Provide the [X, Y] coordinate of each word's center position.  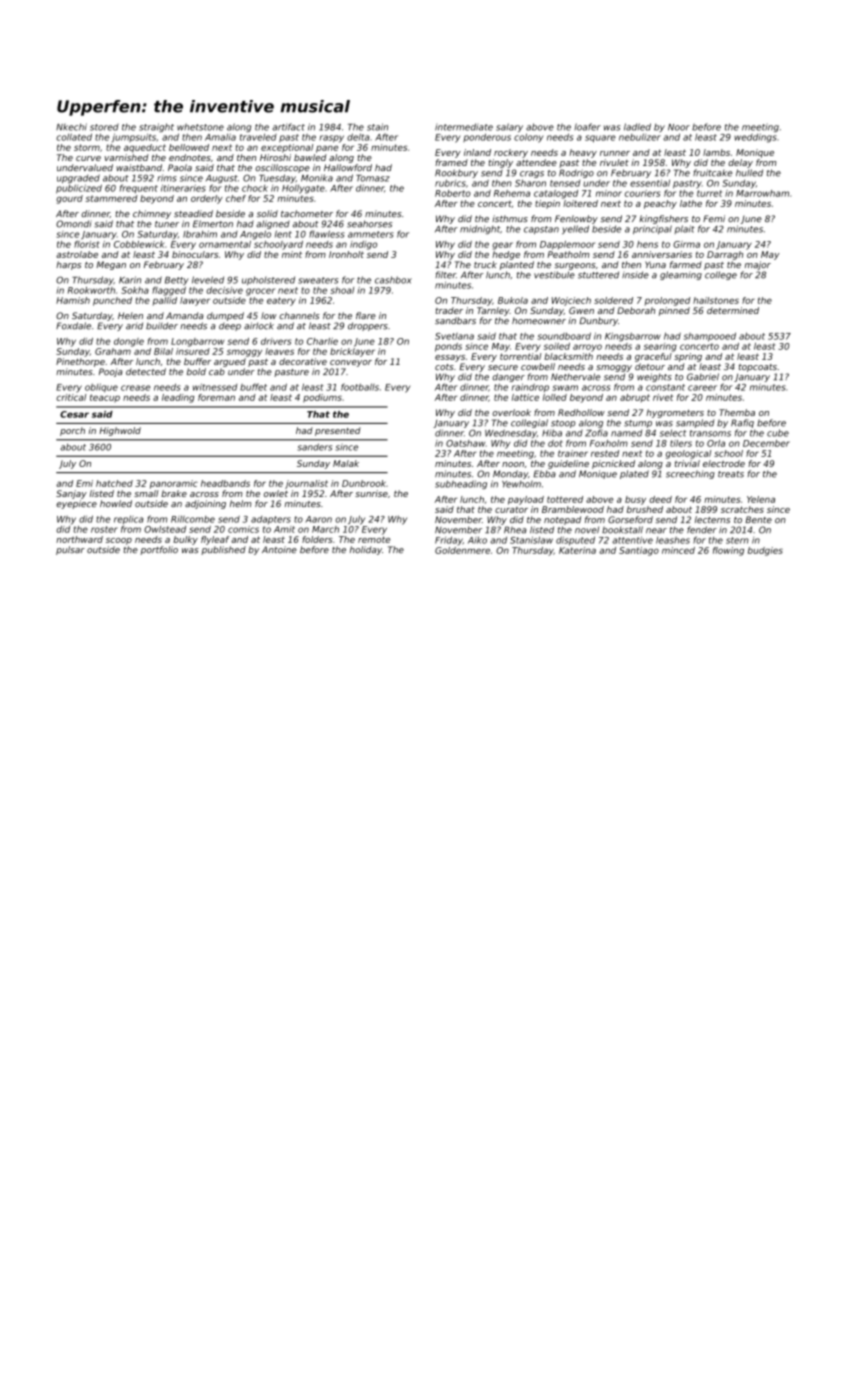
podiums [322, 398]
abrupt [635, 398]
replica [128, 519]
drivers [276, 341]
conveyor [351, 363]
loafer [587, 127]
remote [374, 539]
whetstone [200, 127]
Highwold [120, 431]
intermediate [464, 127]
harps [68, 265]
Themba [737, 412]
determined [733, 310]
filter [446, 275]
